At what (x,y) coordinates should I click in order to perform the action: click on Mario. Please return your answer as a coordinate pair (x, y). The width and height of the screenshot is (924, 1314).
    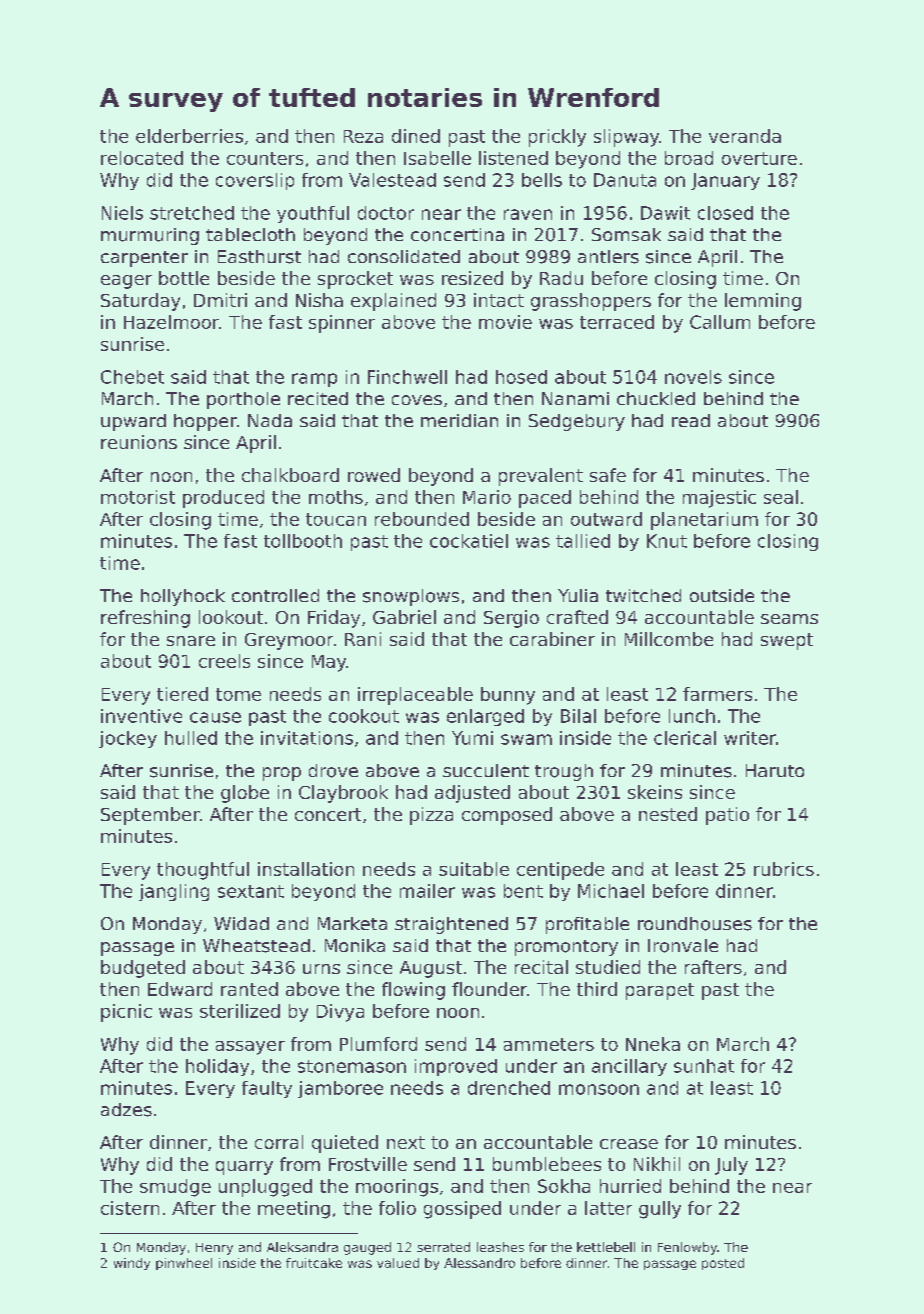
    Looking at the image, I should click on (487, 497).
